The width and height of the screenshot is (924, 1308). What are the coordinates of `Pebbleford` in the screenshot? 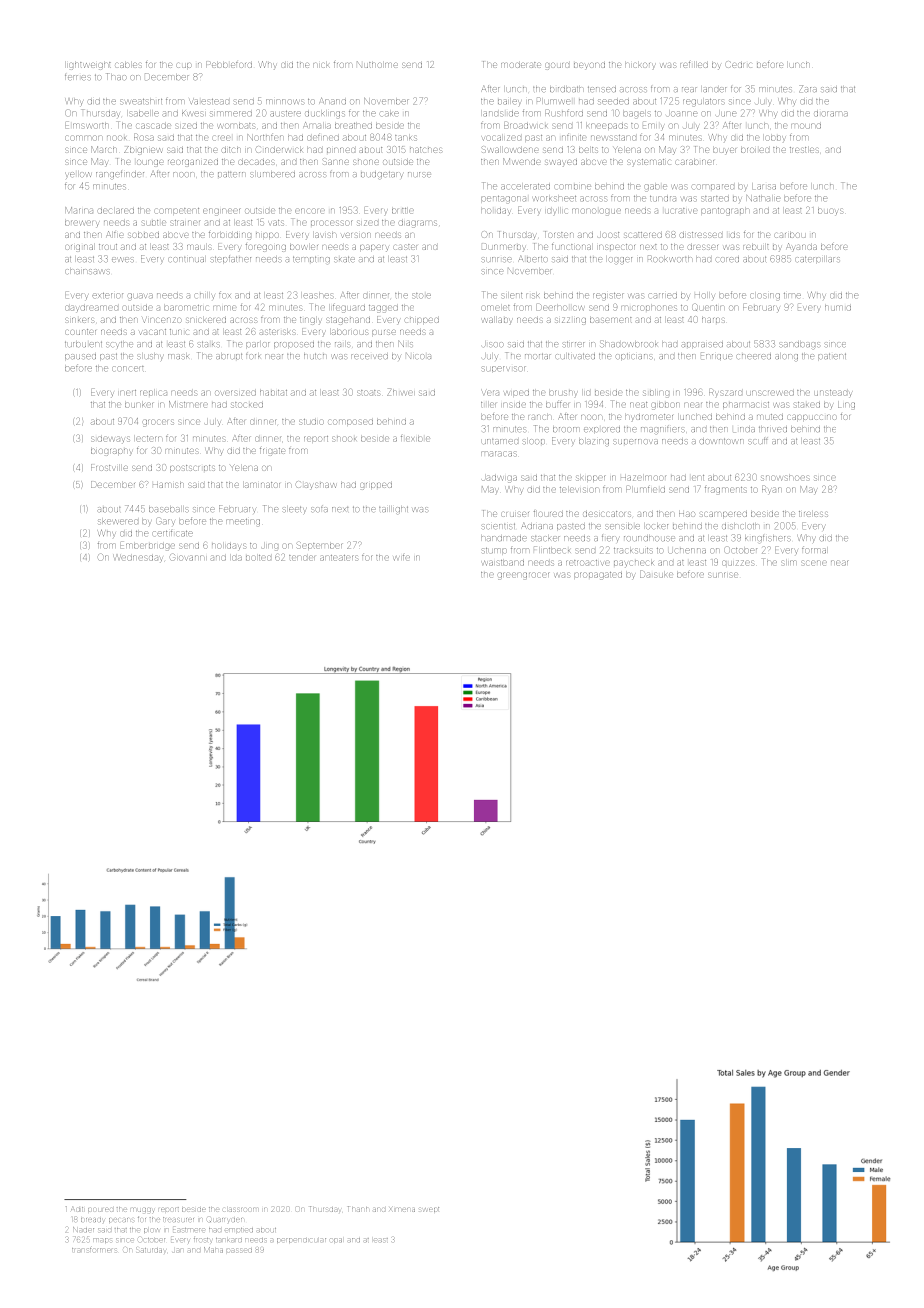 It's located at (229, 64).
